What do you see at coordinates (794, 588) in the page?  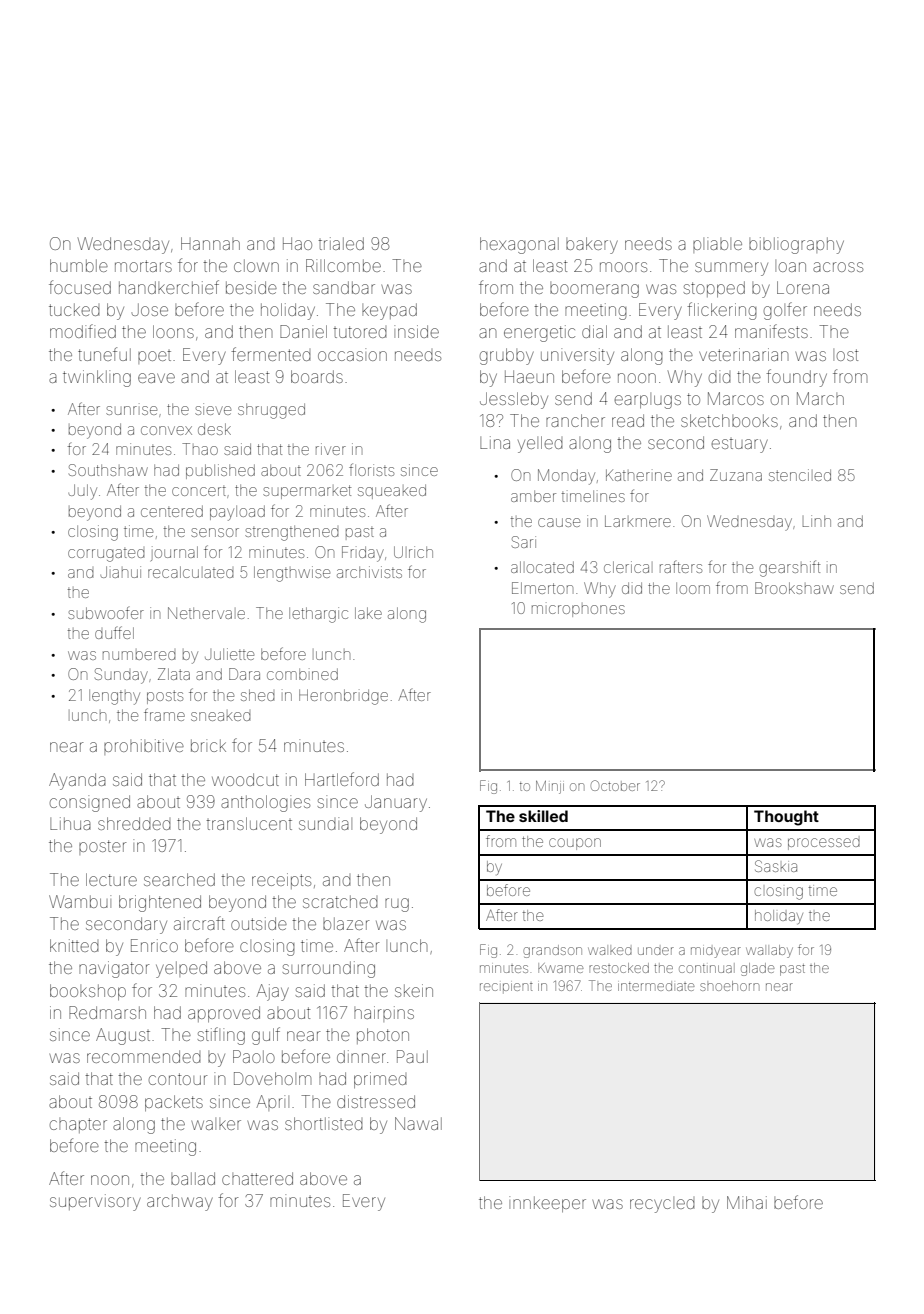 I see `Brookshaw` at bounding box center [794, 588].
